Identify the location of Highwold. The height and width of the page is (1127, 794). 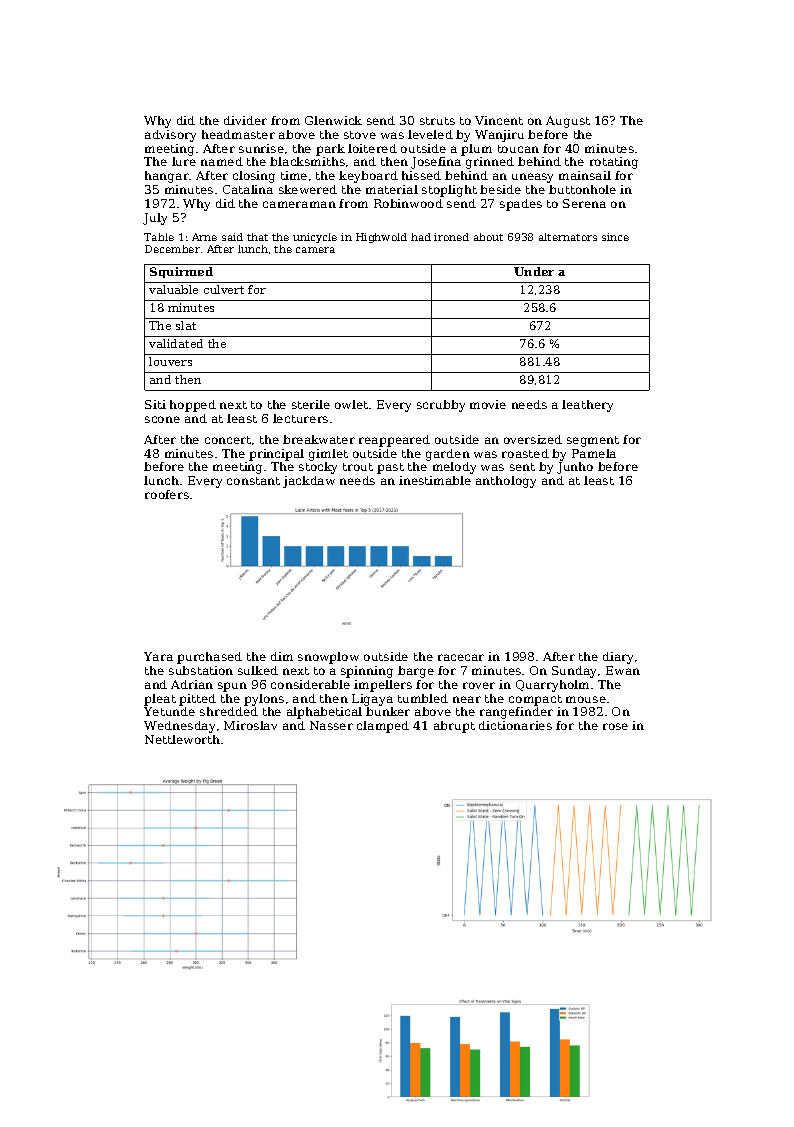
(381, 238).
